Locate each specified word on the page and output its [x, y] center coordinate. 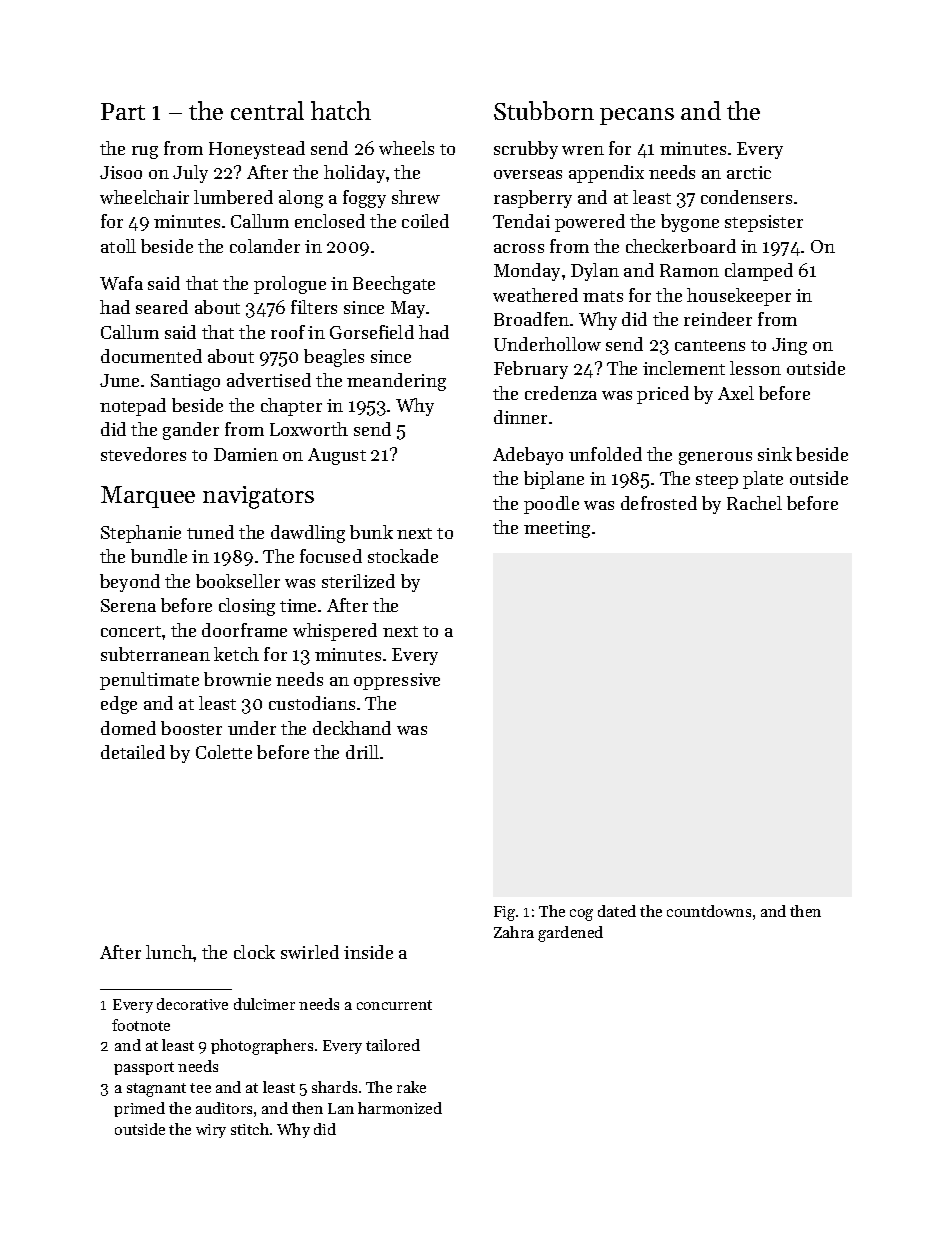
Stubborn [544, 110]
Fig [504, 913]
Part [123, 111]
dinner [520, 417]
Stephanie [141, 534]
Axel [736, 393]
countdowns [709, 911]
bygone [690, 223]
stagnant [156, 1090]
